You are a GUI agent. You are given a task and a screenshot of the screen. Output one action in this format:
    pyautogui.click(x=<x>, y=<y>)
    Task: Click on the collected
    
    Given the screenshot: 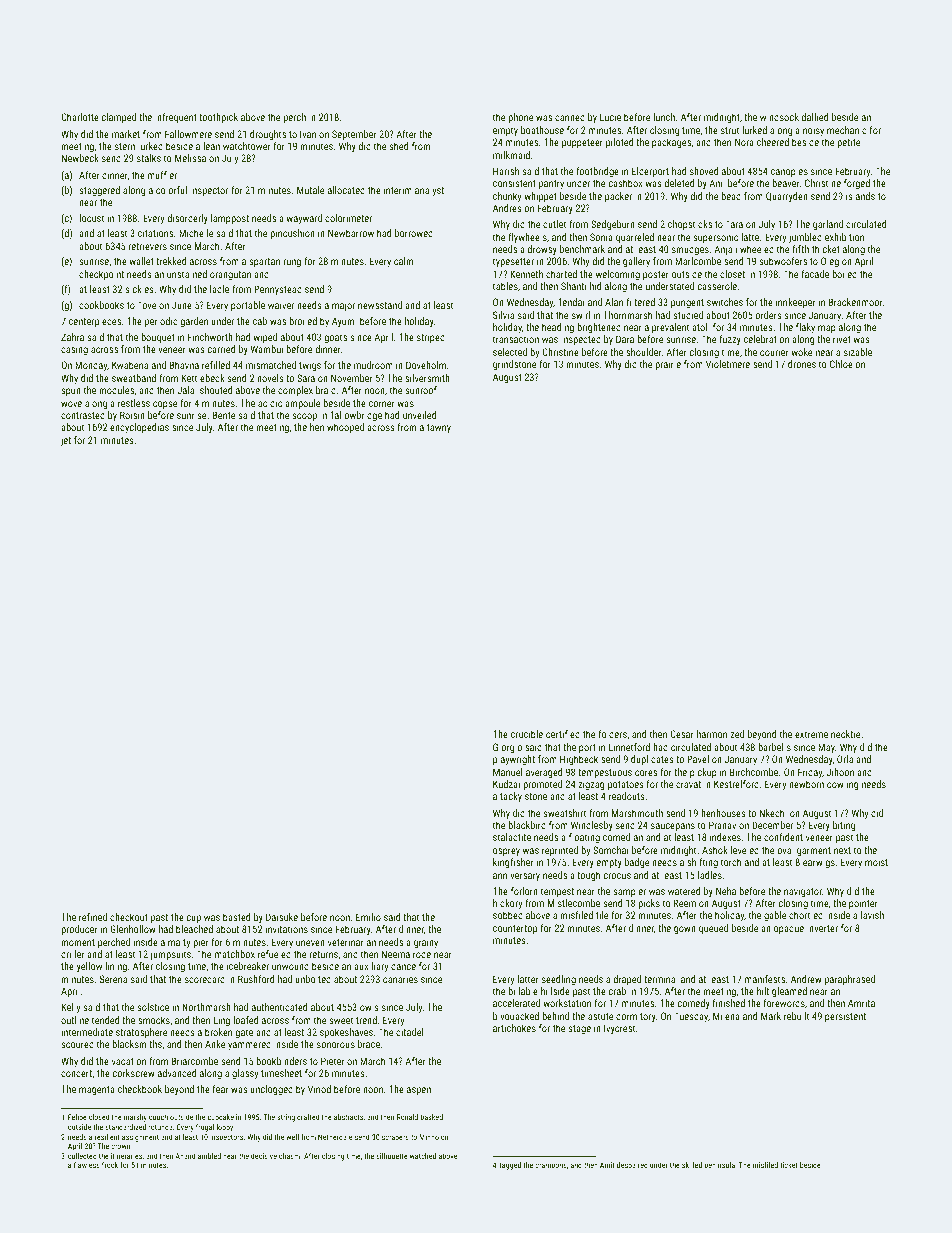 What is the action you would take?
    pyautogui.click(x=82, y=1156)
